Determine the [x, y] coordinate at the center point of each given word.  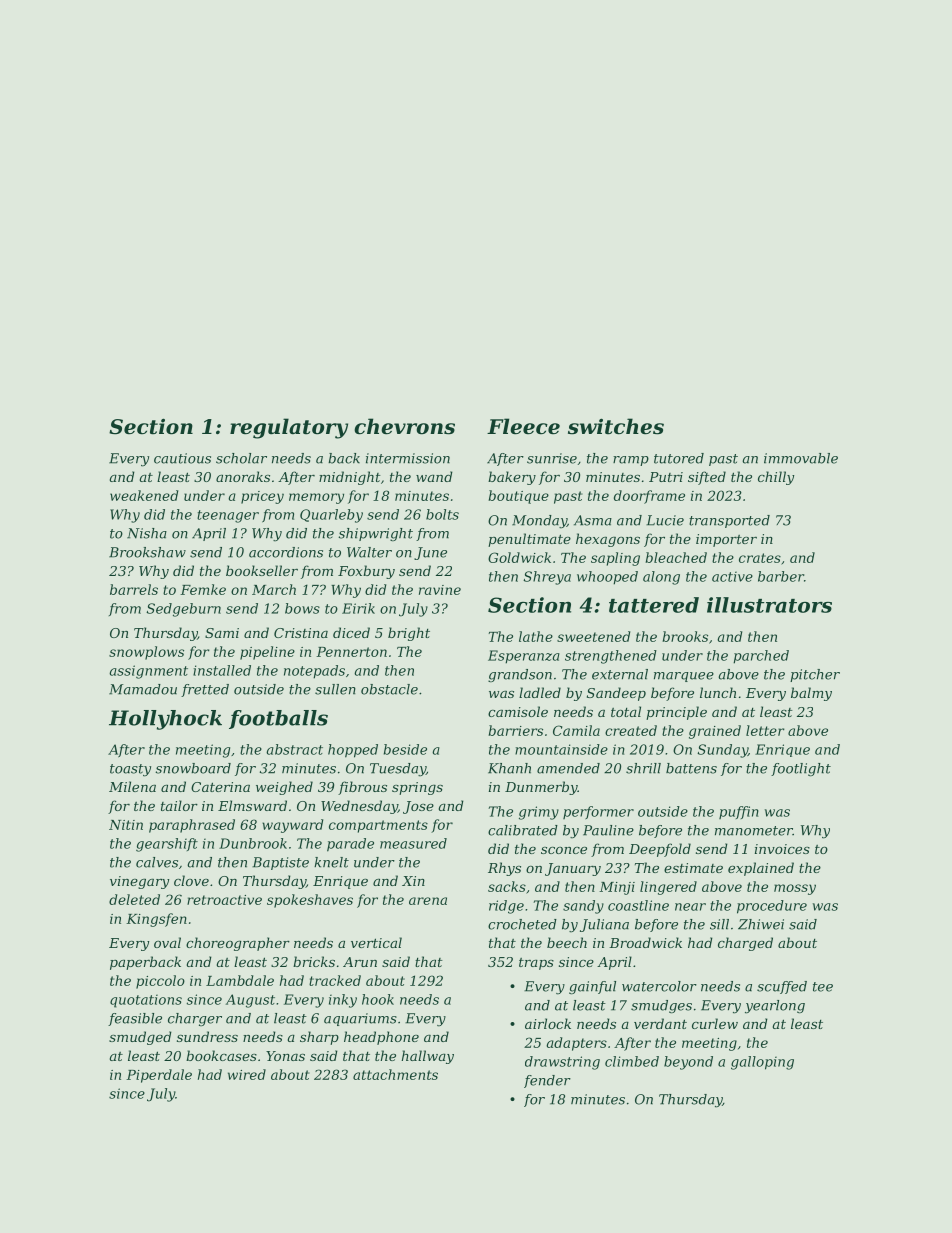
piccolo [160, 982]
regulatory [289, 428]
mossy [795, 889]
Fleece [523, 426]
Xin [413, 881]
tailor [179, 805]
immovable [801, 458]
